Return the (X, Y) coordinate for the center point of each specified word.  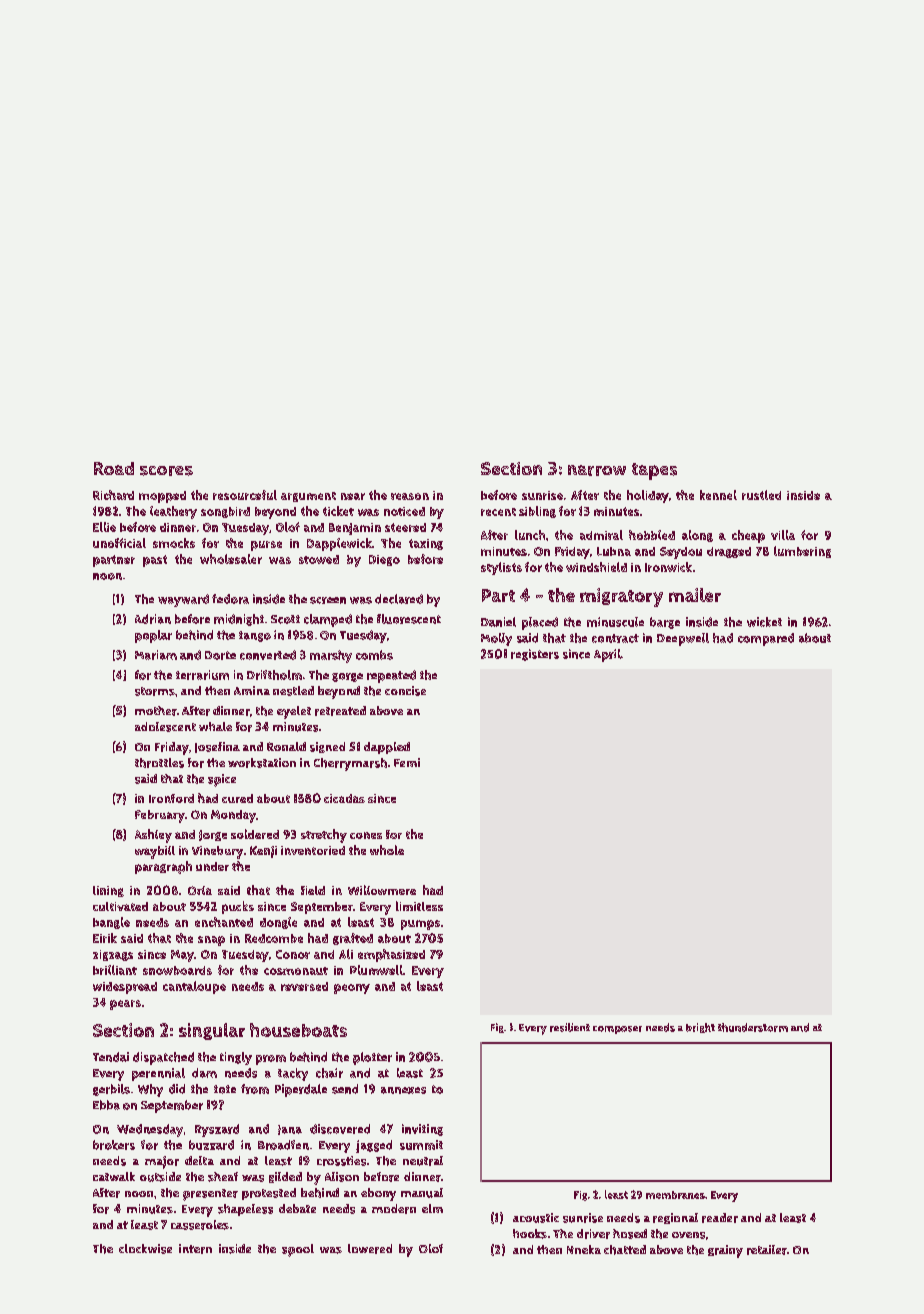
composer (617, 1030)
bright (700, 1028)
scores (166, 471)
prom (271, 1060)
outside (160, 1177)
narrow (597, 470)
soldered (255, 834)
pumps (420, 925)
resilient (570, 1027)
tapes (654, 471)
